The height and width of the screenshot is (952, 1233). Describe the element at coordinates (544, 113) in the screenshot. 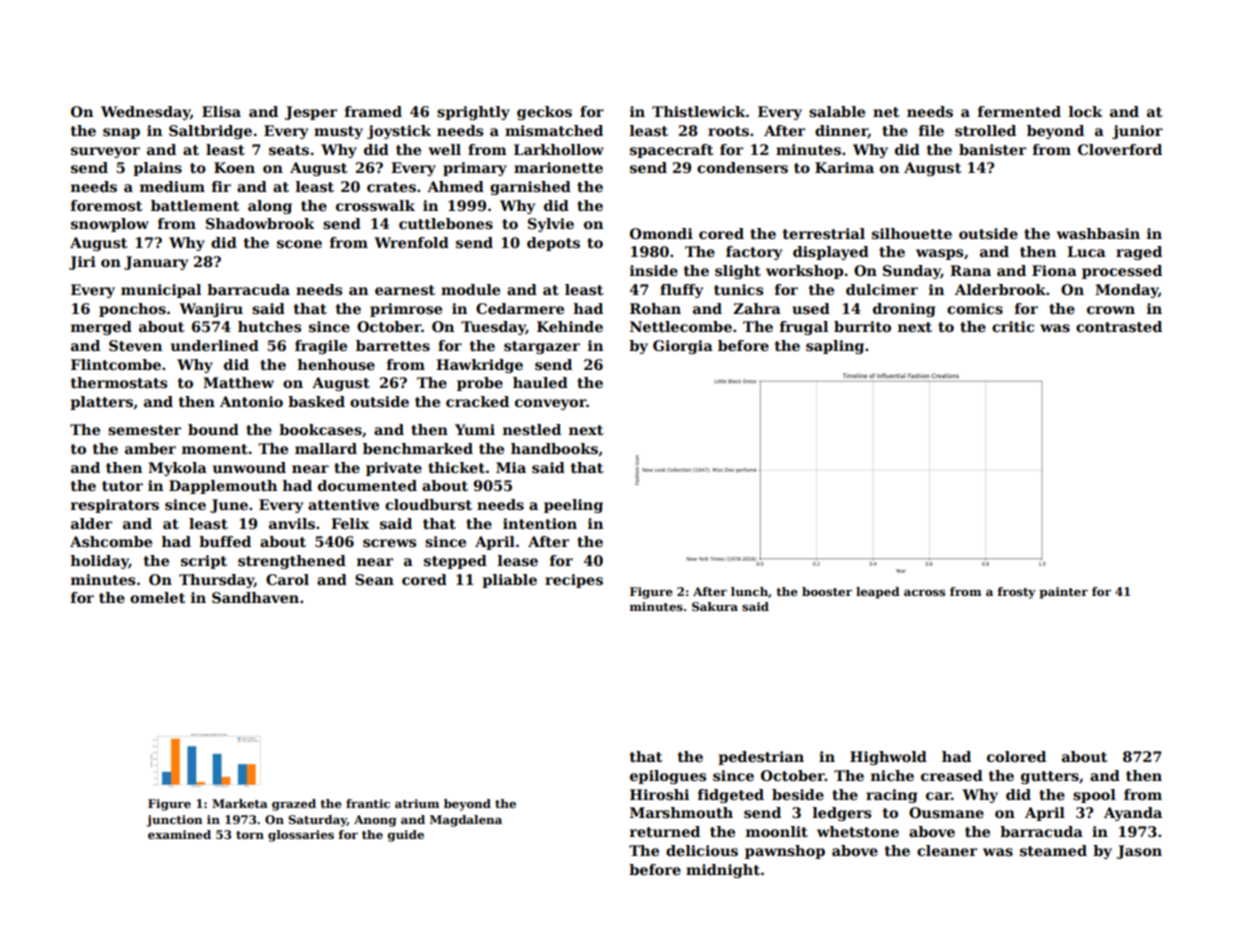

I see `geckos` at that location.
